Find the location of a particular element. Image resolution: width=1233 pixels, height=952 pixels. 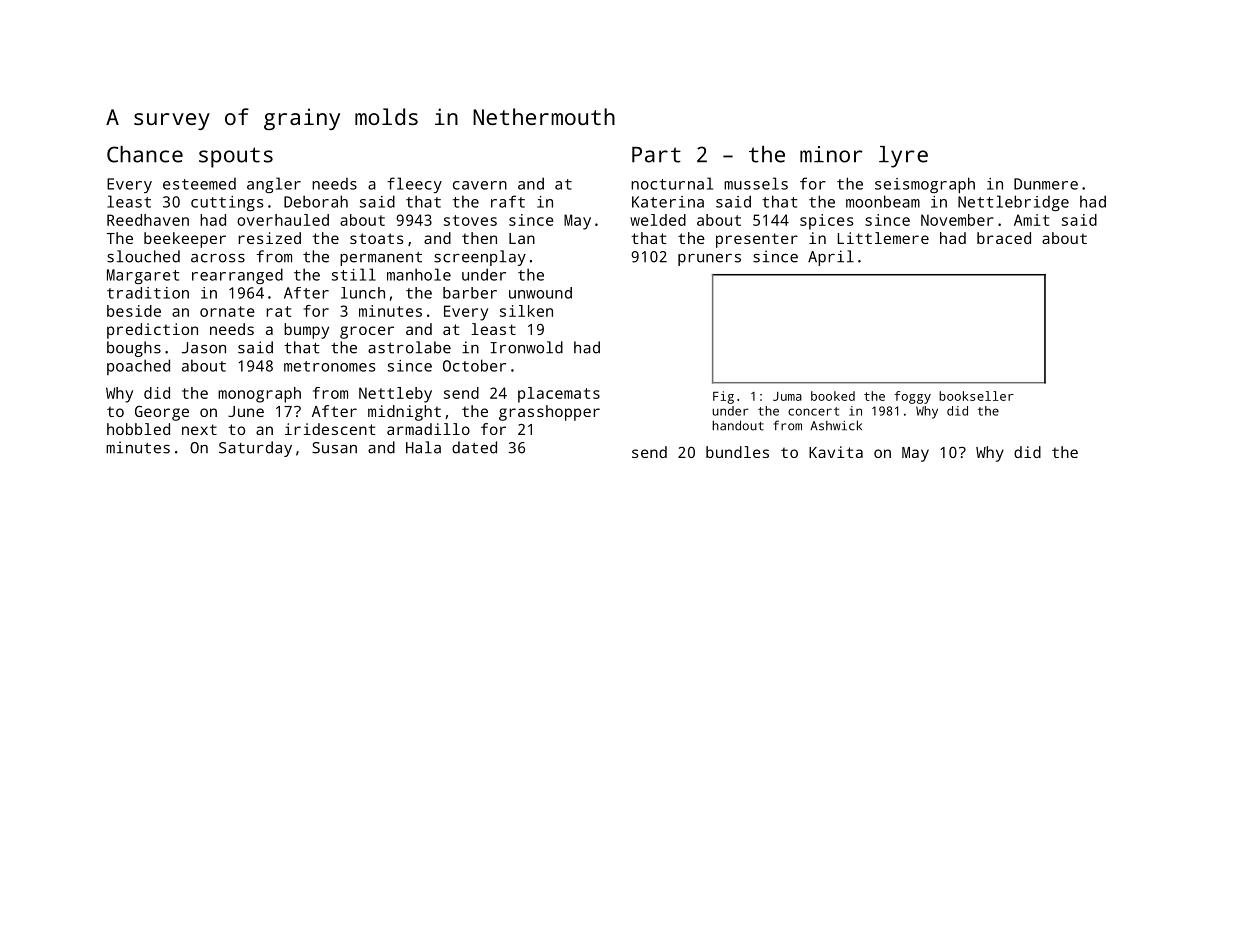

October is located at coordinates (474, 365).
